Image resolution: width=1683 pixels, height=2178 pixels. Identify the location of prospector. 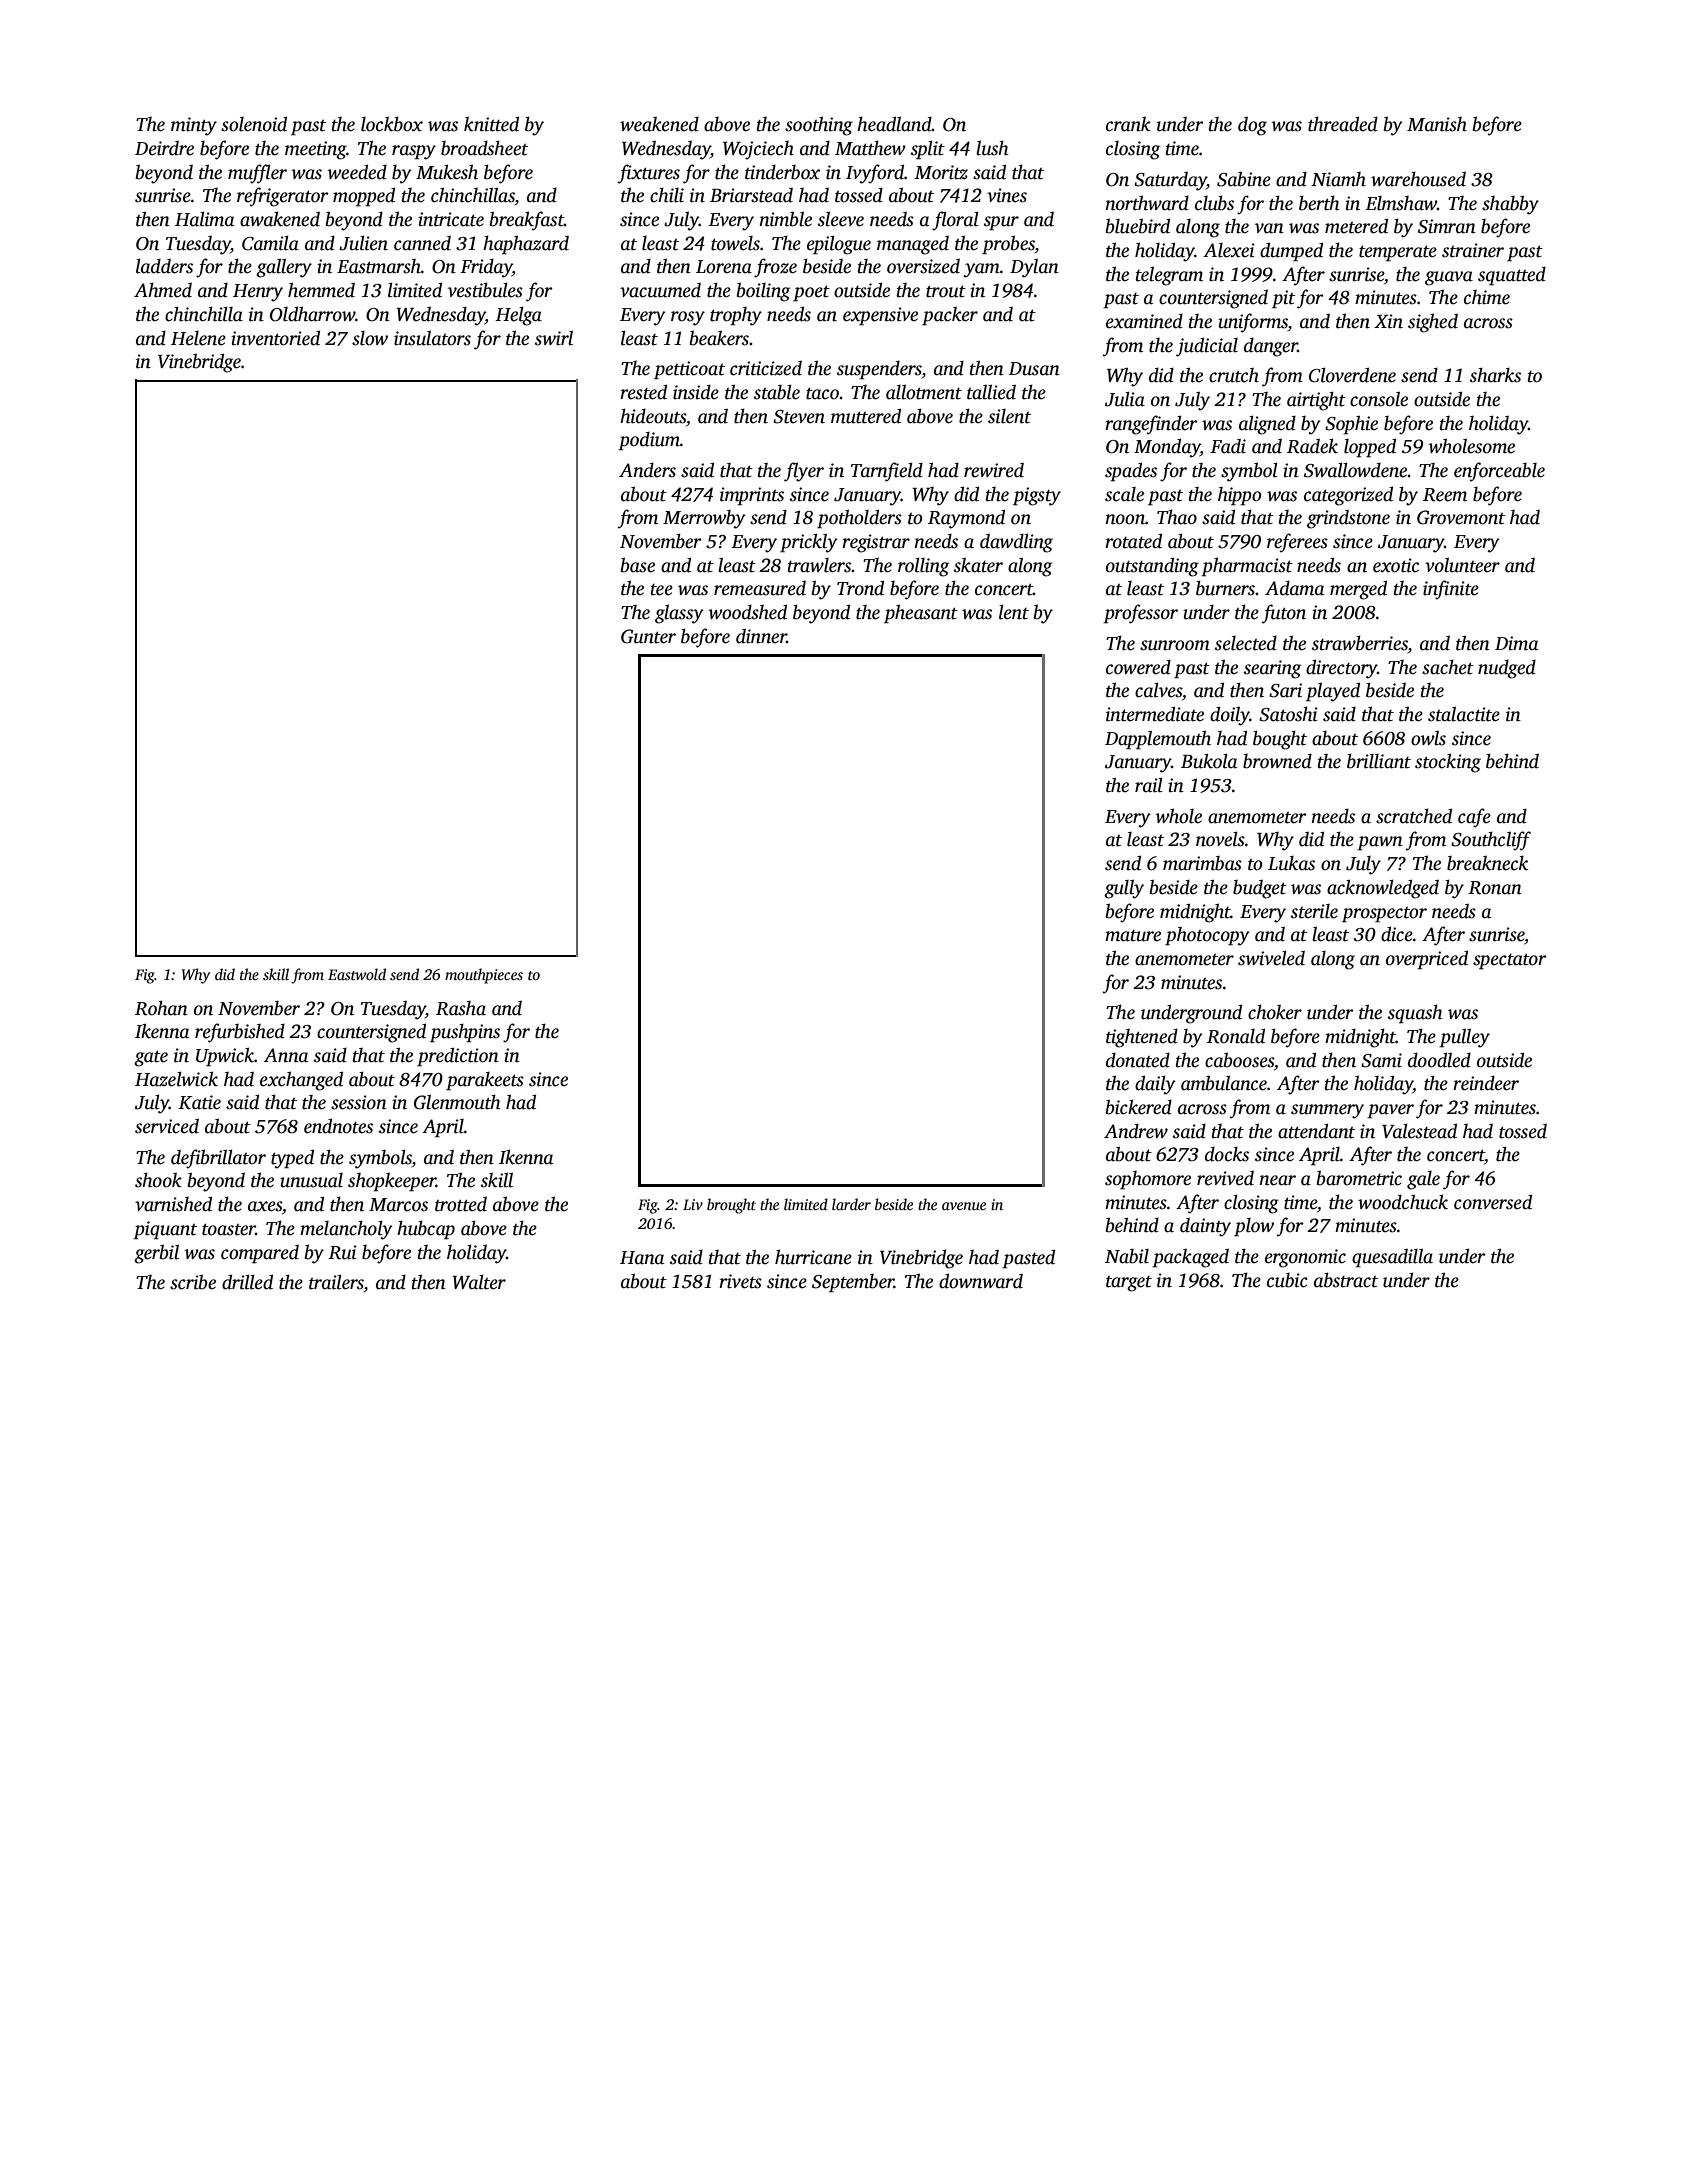
(1384, 915).
